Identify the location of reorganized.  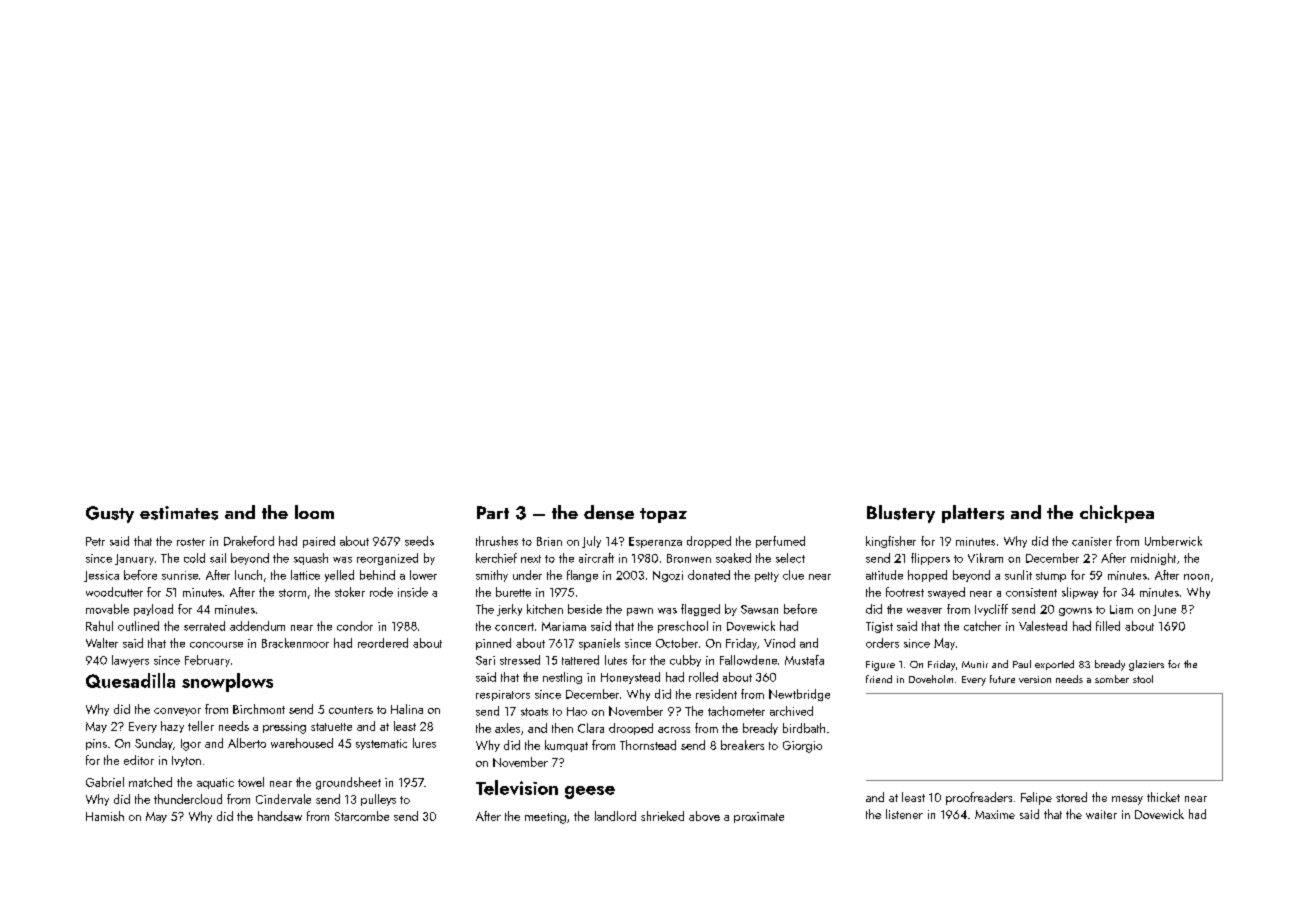
(387, 559).
